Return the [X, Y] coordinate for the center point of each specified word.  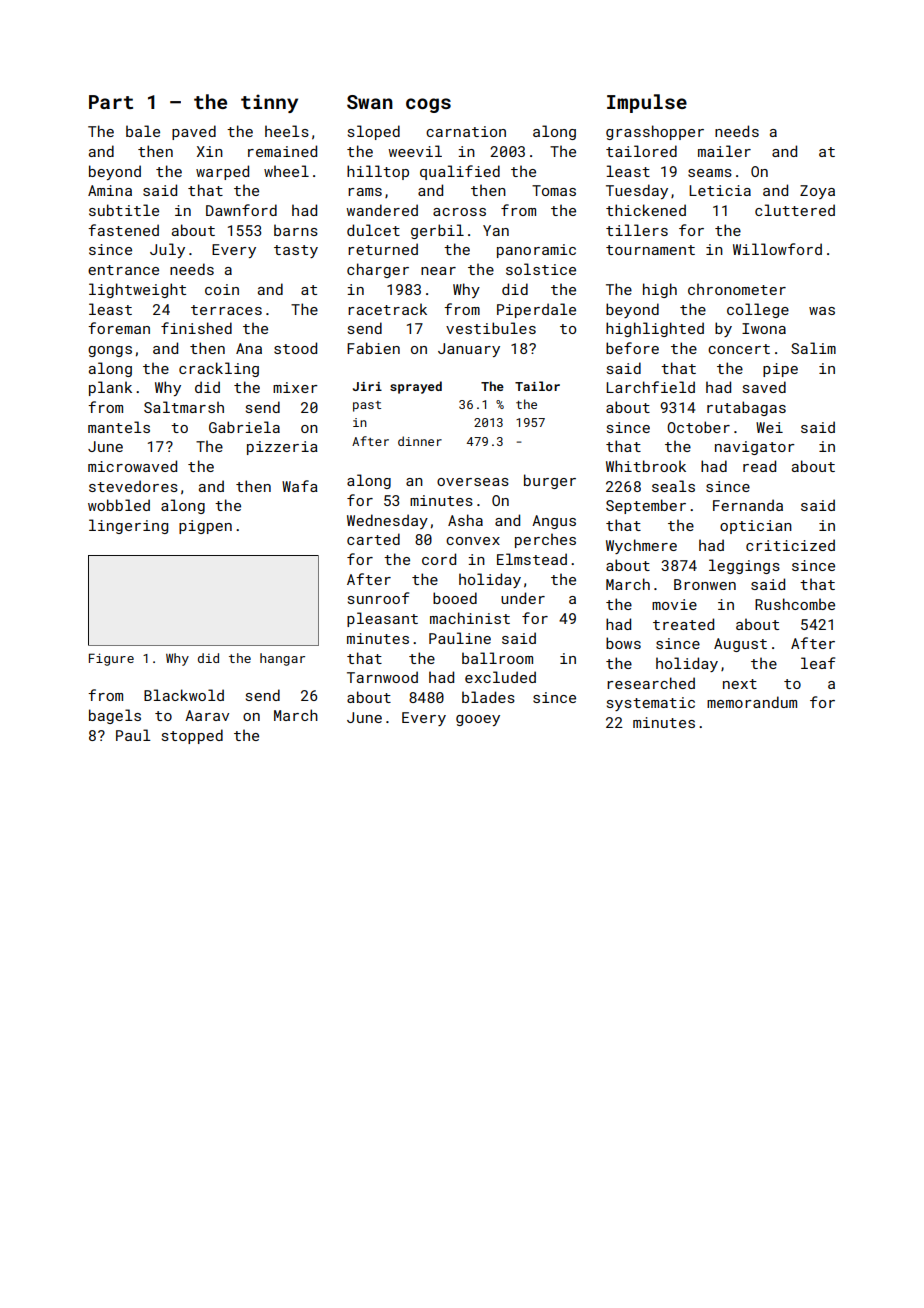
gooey [478, 720]
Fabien [373, 348]
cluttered [795, 210]
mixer [295, 387]
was [822, 311]
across [459, 212]
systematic [651, 704]
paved [194, 132]
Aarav [207, 715]
